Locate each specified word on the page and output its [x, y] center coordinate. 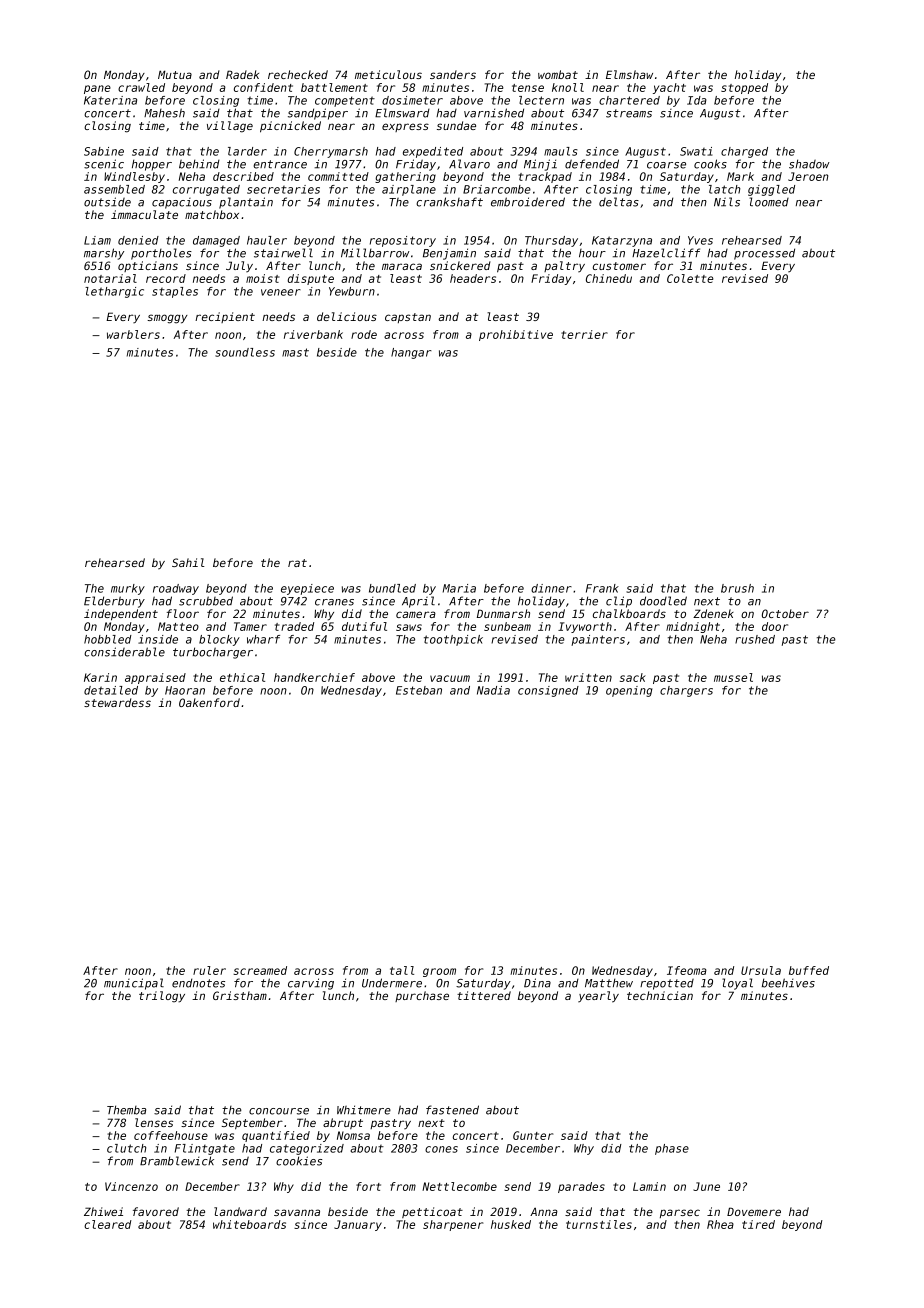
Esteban [419, 690]
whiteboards [249, 1224]
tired [758, 1224]
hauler [267, 240]
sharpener [453, 1225]
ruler [209, 970]
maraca [402, 266]
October [785, 613]
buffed [809, 970]
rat [297, 563]
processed [764, 254]
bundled [392, 588]
